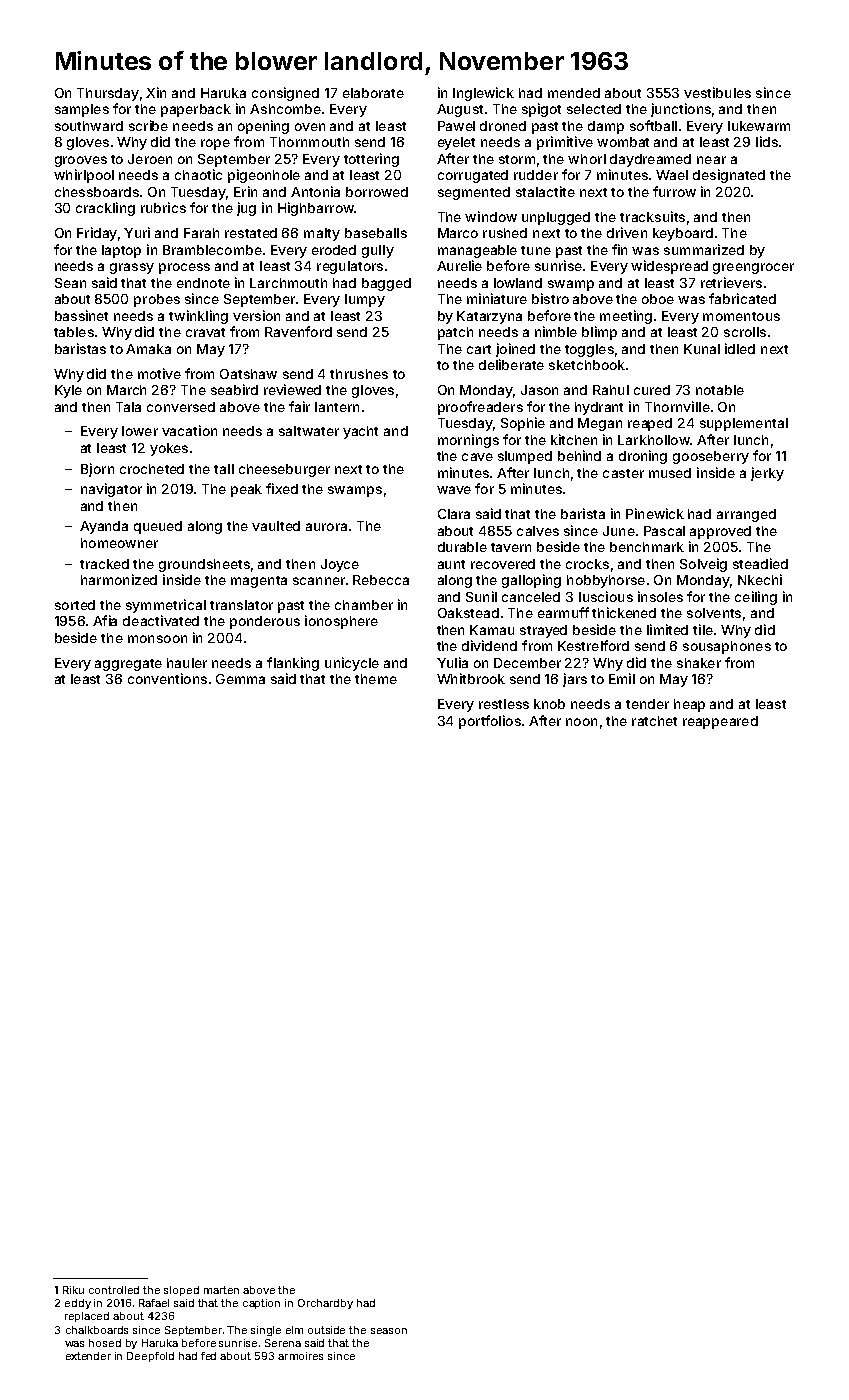  What do you see at coordinates (704, 249) in the screenshot?
I see `summarized` at bounding box center [704, 249].
